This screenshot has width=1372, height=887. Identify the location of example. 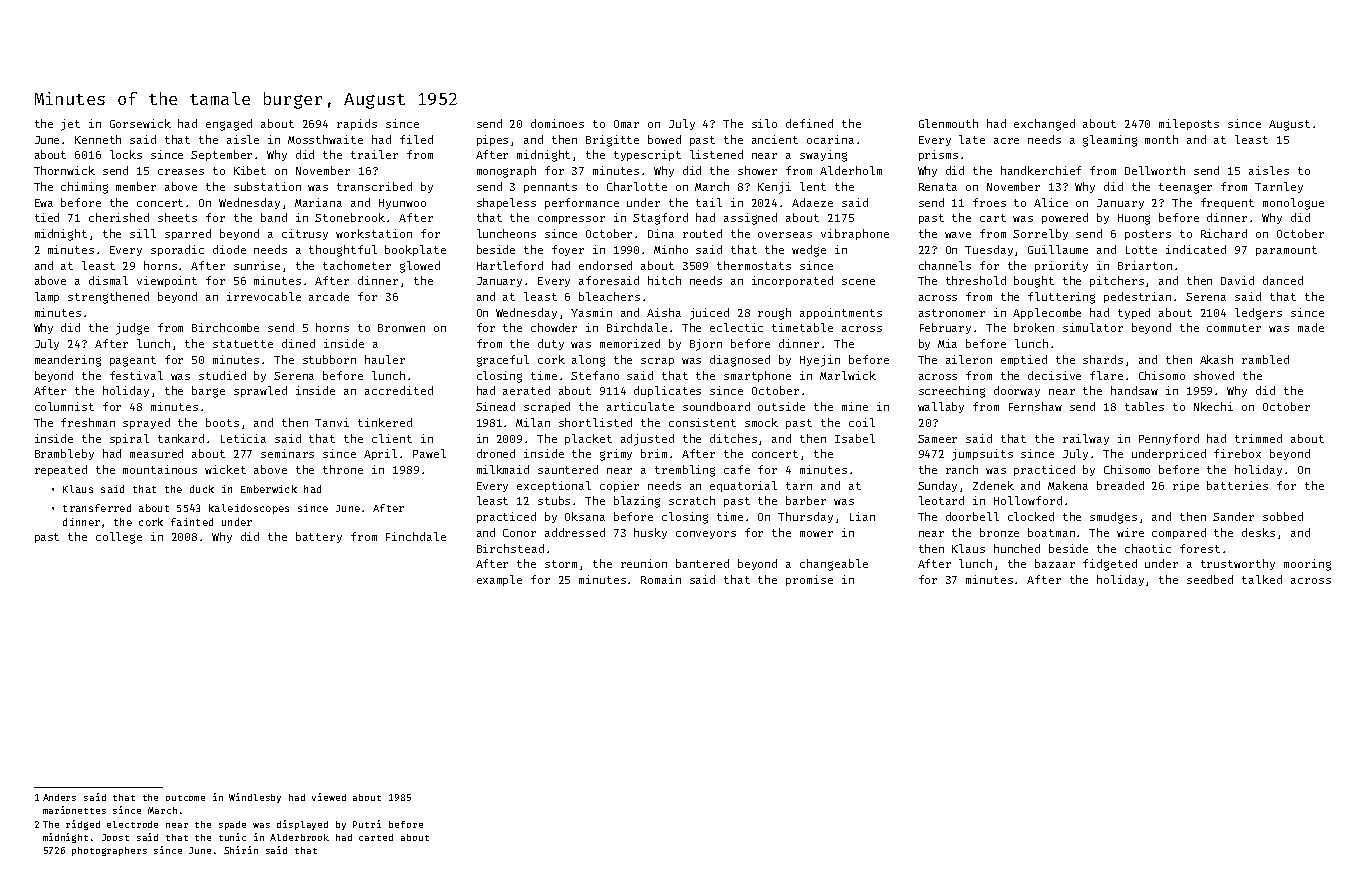
(499, 580).
